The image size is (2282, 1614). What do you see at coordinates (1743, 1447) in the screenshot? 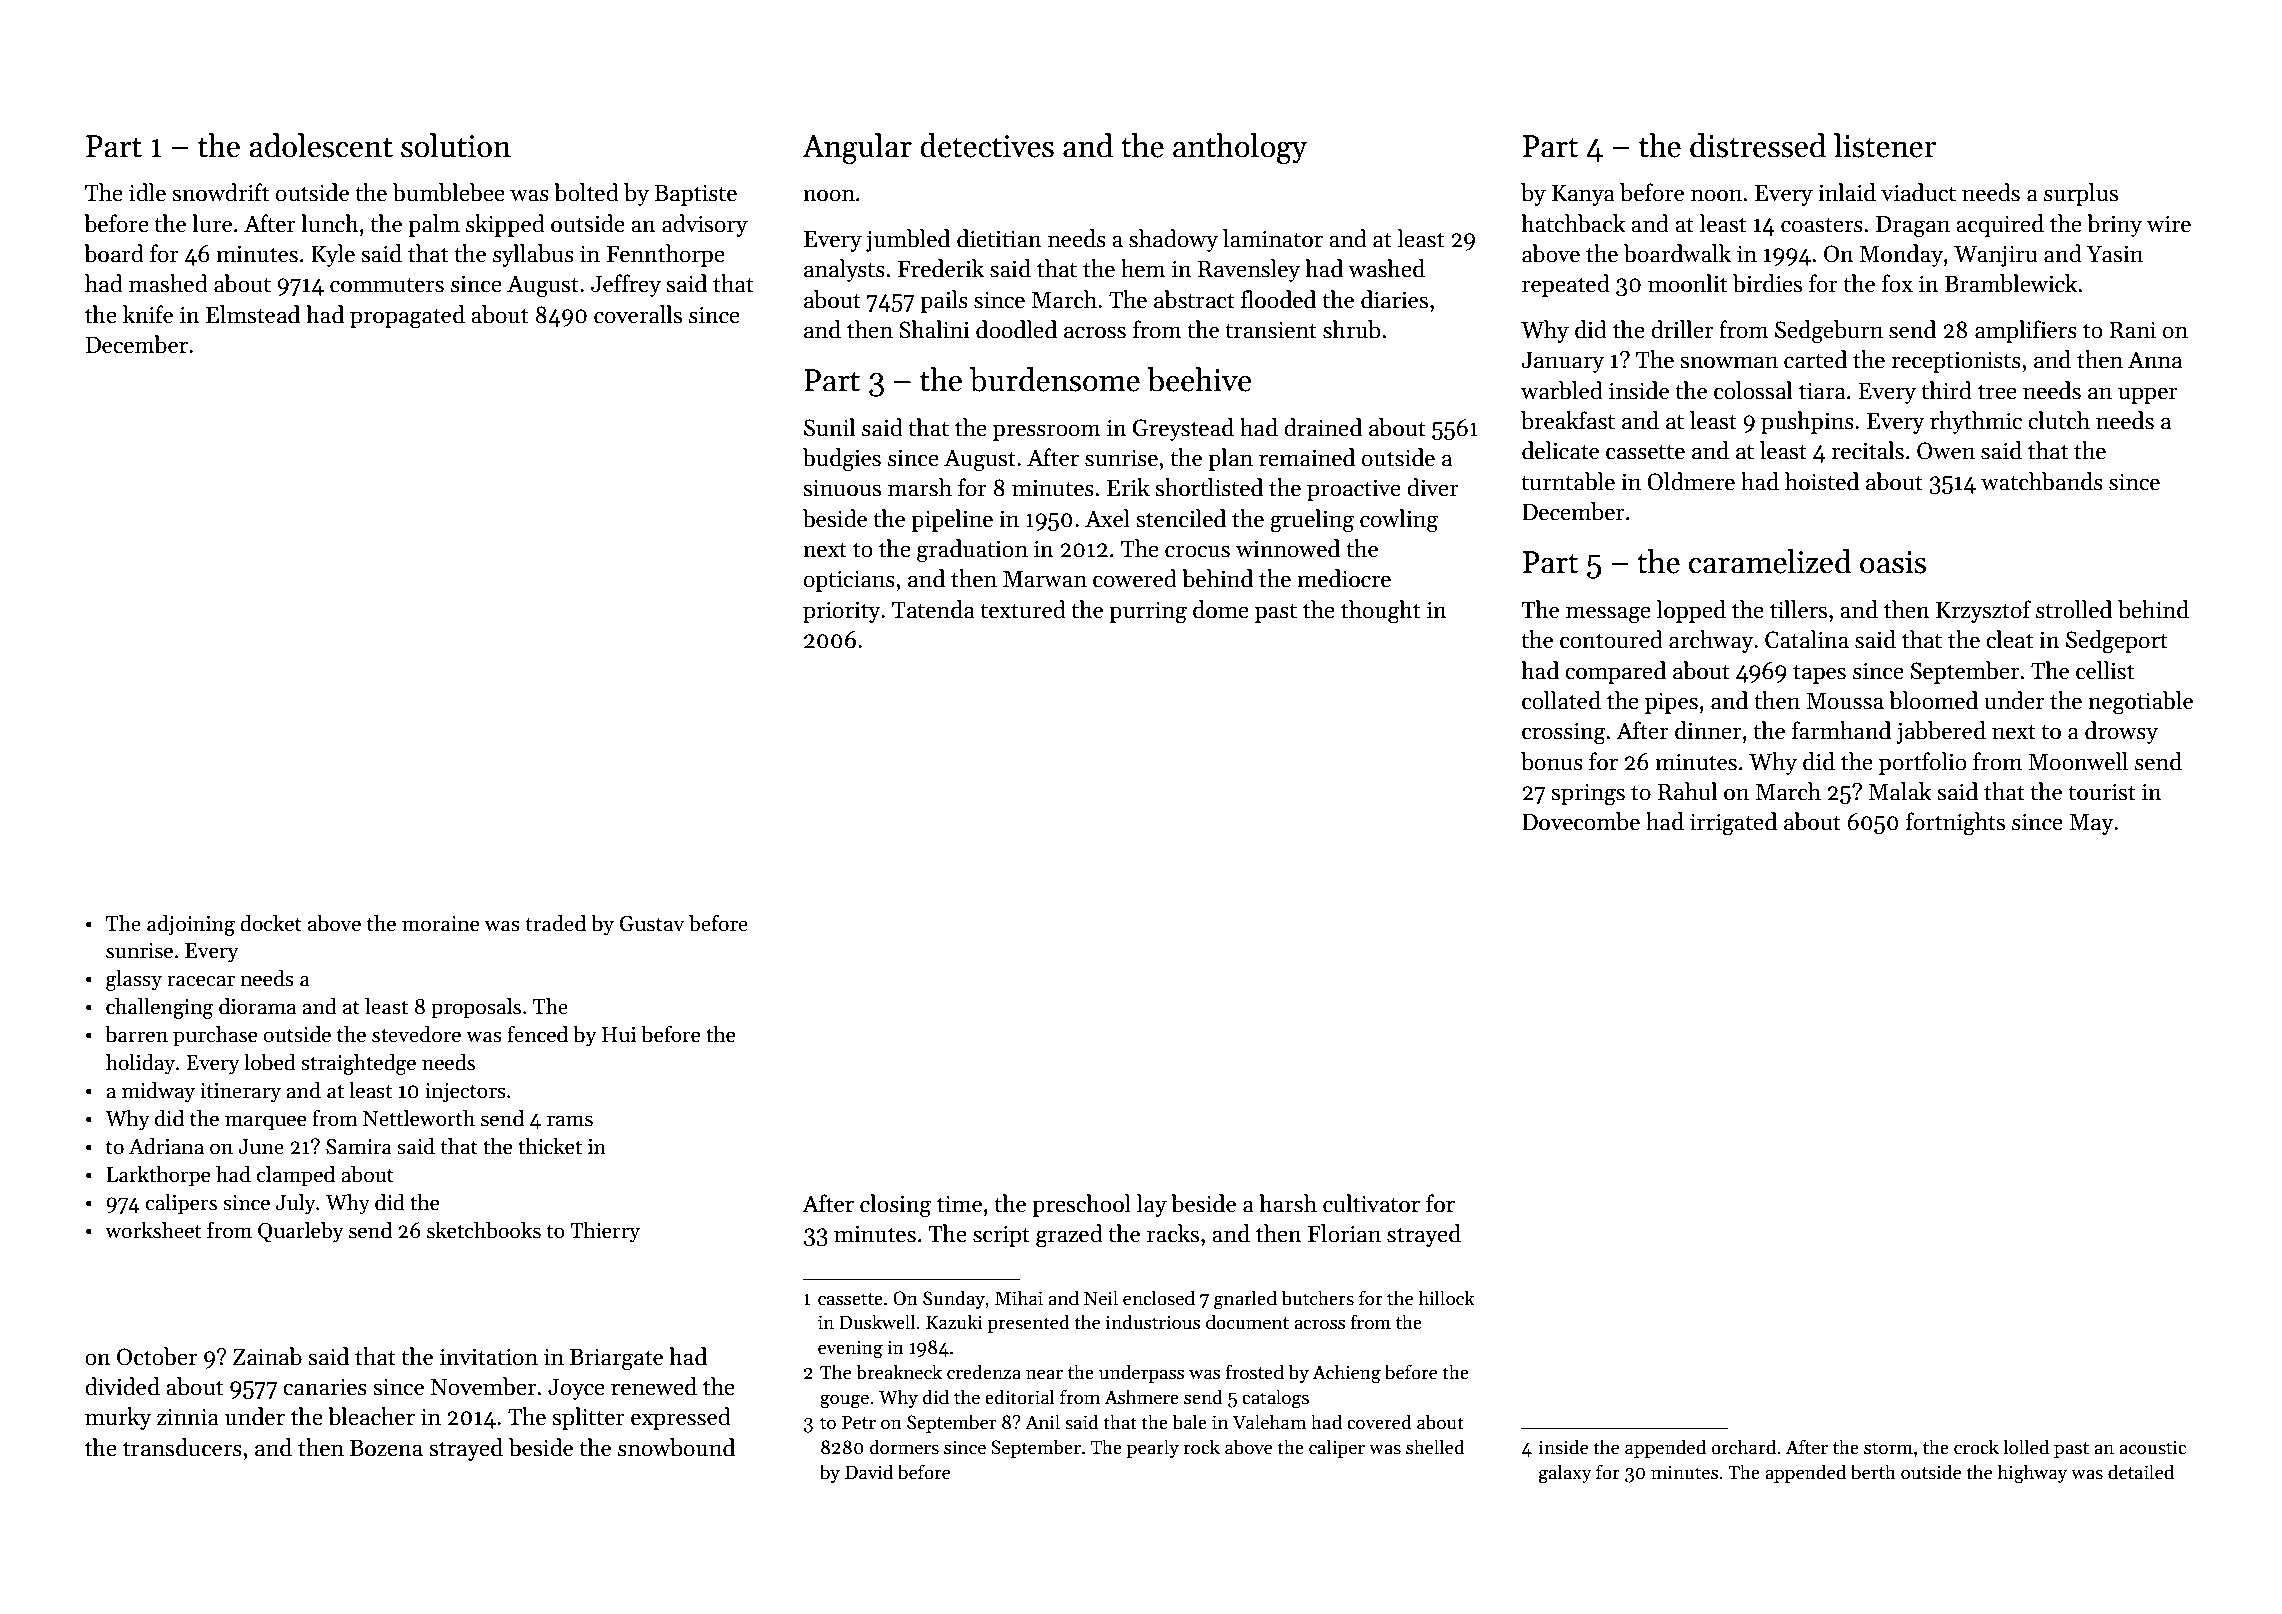
I see `orchard` at bounding box center [1743, 1447].
